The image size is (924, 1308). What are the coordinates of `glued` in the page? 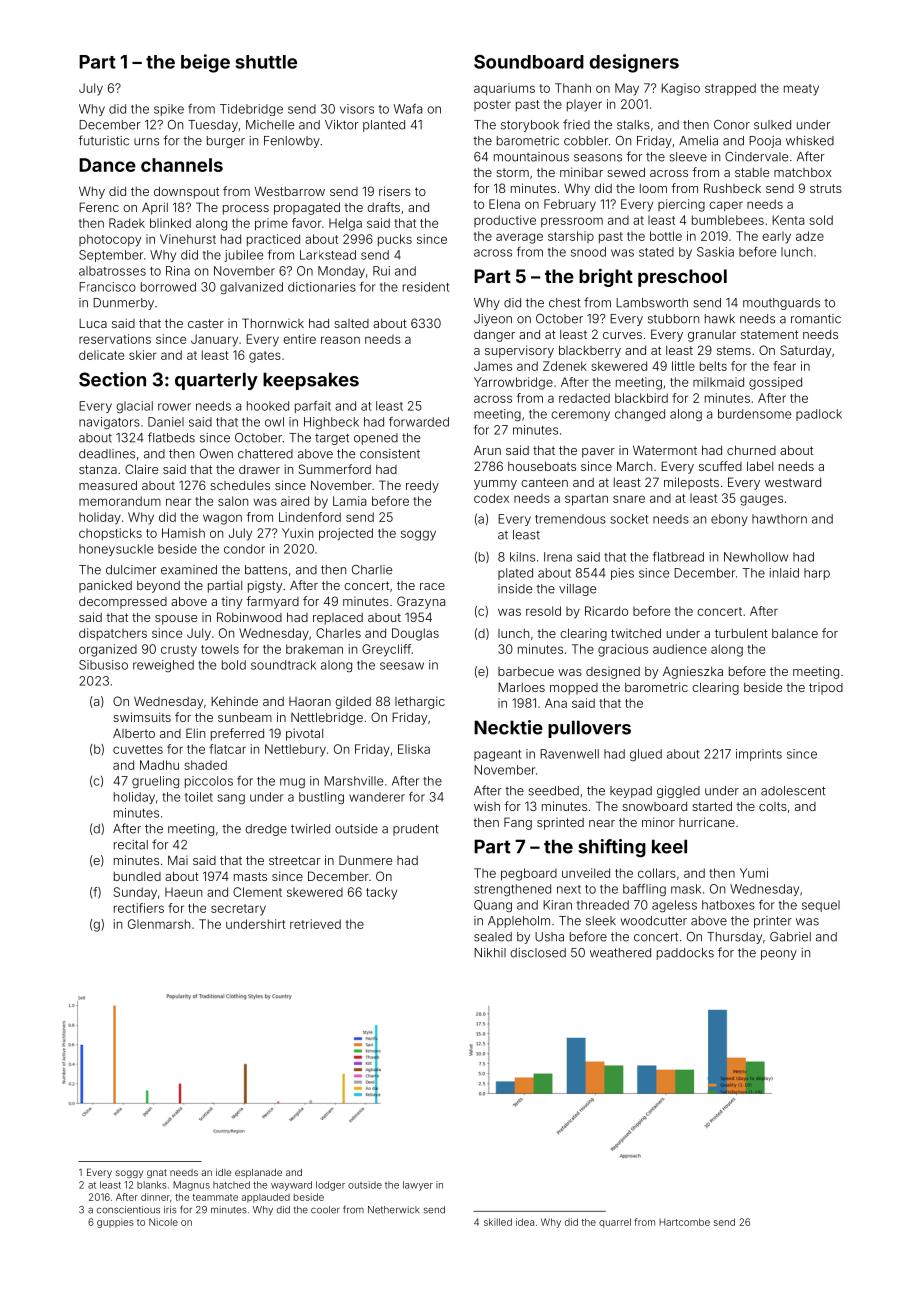 It's located at (646, 755).
